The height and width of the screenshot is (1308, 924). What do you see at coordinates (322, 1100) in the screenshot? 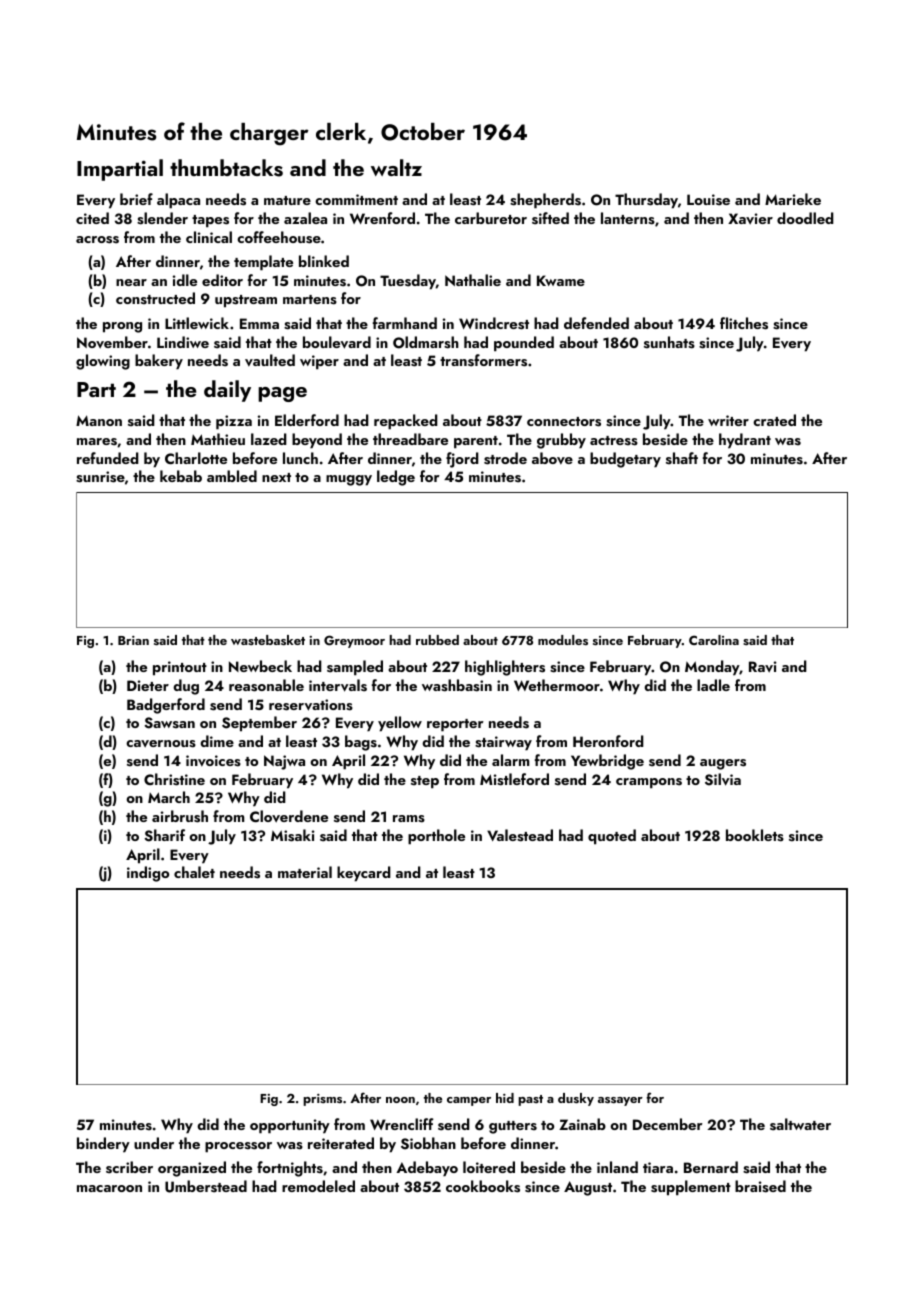
I see `prisms` at bounding box center [322, 1100].
